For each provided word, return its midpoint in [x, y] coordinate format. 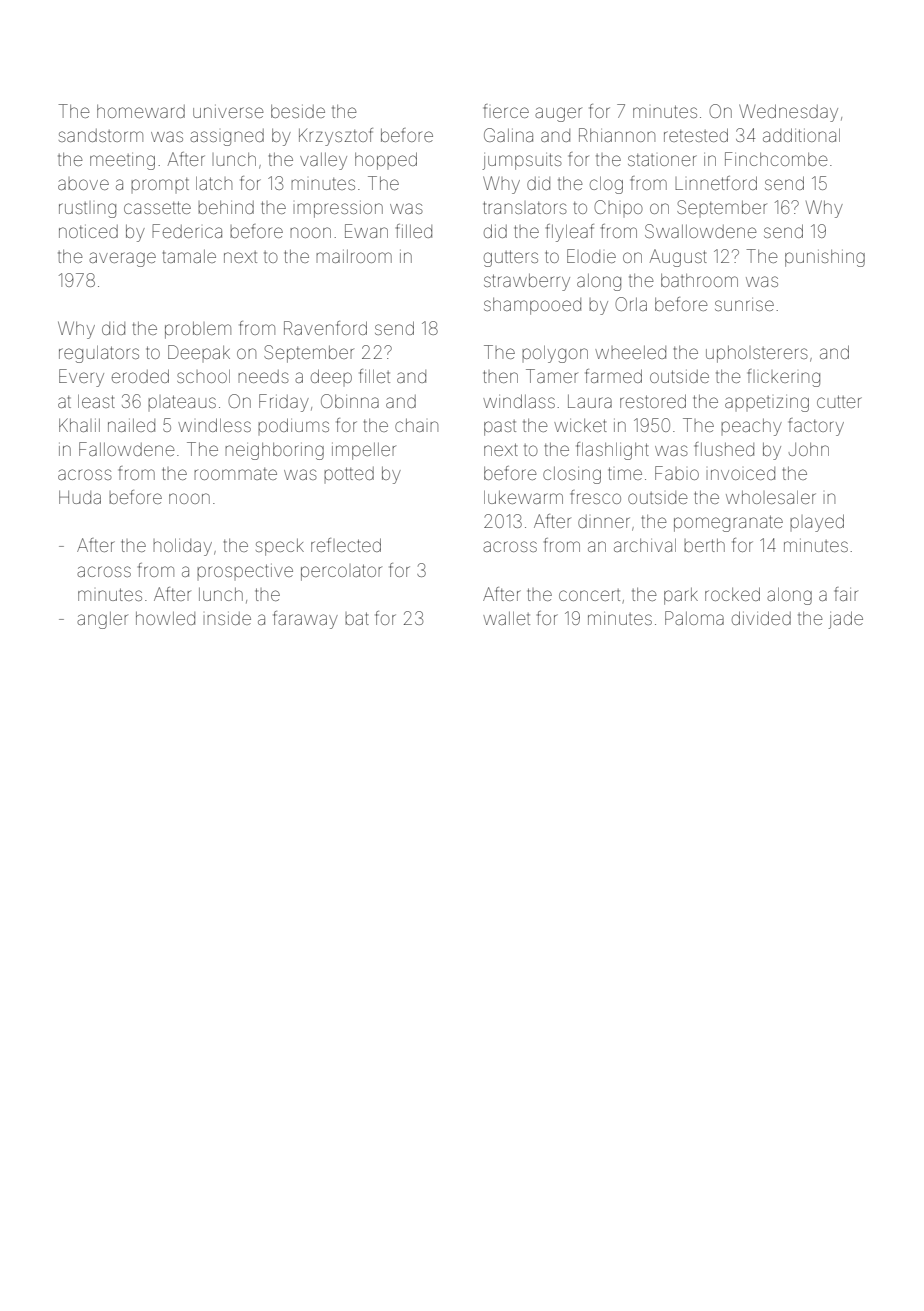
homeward [141, 111]
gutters [511, 258]
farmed [613, 376]
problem [198, 330]
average [122, 259]
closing [572, 475]
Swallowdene [701, 231]
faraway [305, 620]
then [500, 376]
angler [102, 620]
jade [845, 620]
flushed [724, 449]
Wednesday [788, 113]
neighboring [274, 451]
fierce [506, 111]
